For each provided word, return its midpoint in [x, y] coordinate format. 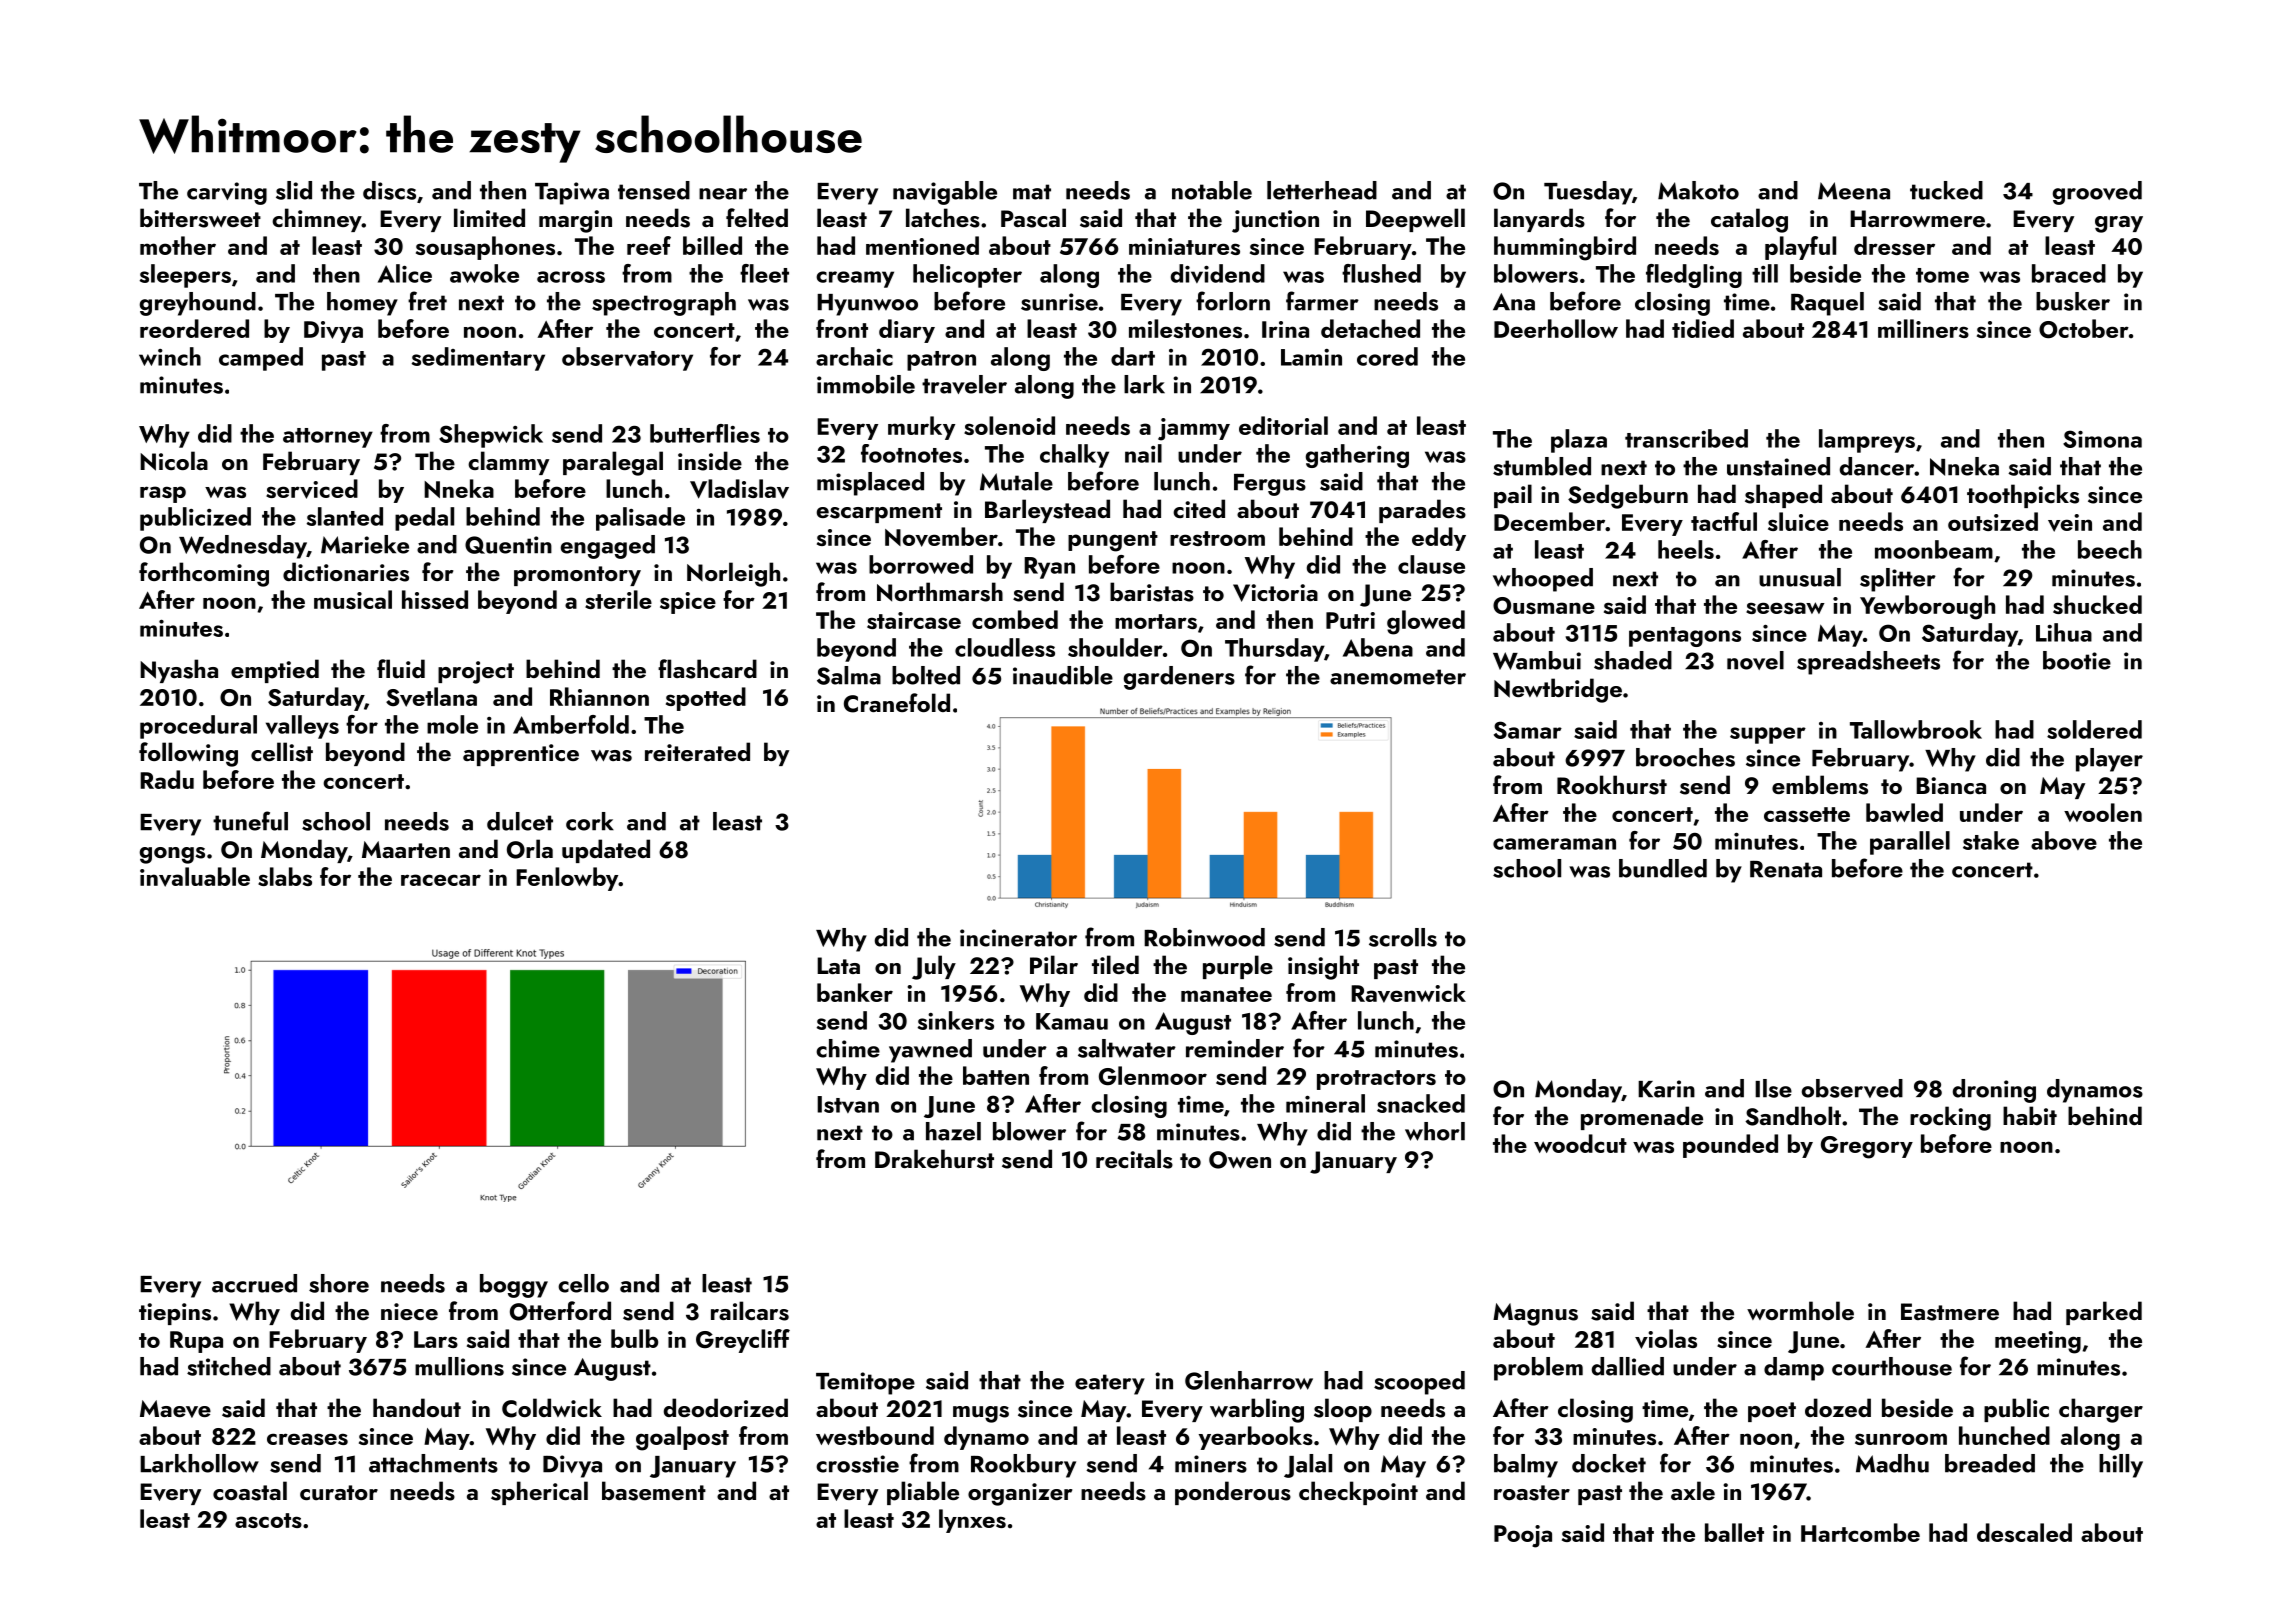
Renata [1786, 869]
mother [178, 245]
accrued [254, 1283]
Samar [1528, 730]
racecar [441, 880]
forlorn [1233, 301]
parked [2104, 1313]
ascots [268, 1520]
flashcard [707, 669]
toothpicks [2023, 496]
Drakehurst [934, 1159]
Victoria [1275, 593]
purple [1238, 967]
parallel [1910, 843]
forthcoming [204, 574]
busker [2073, 301]
